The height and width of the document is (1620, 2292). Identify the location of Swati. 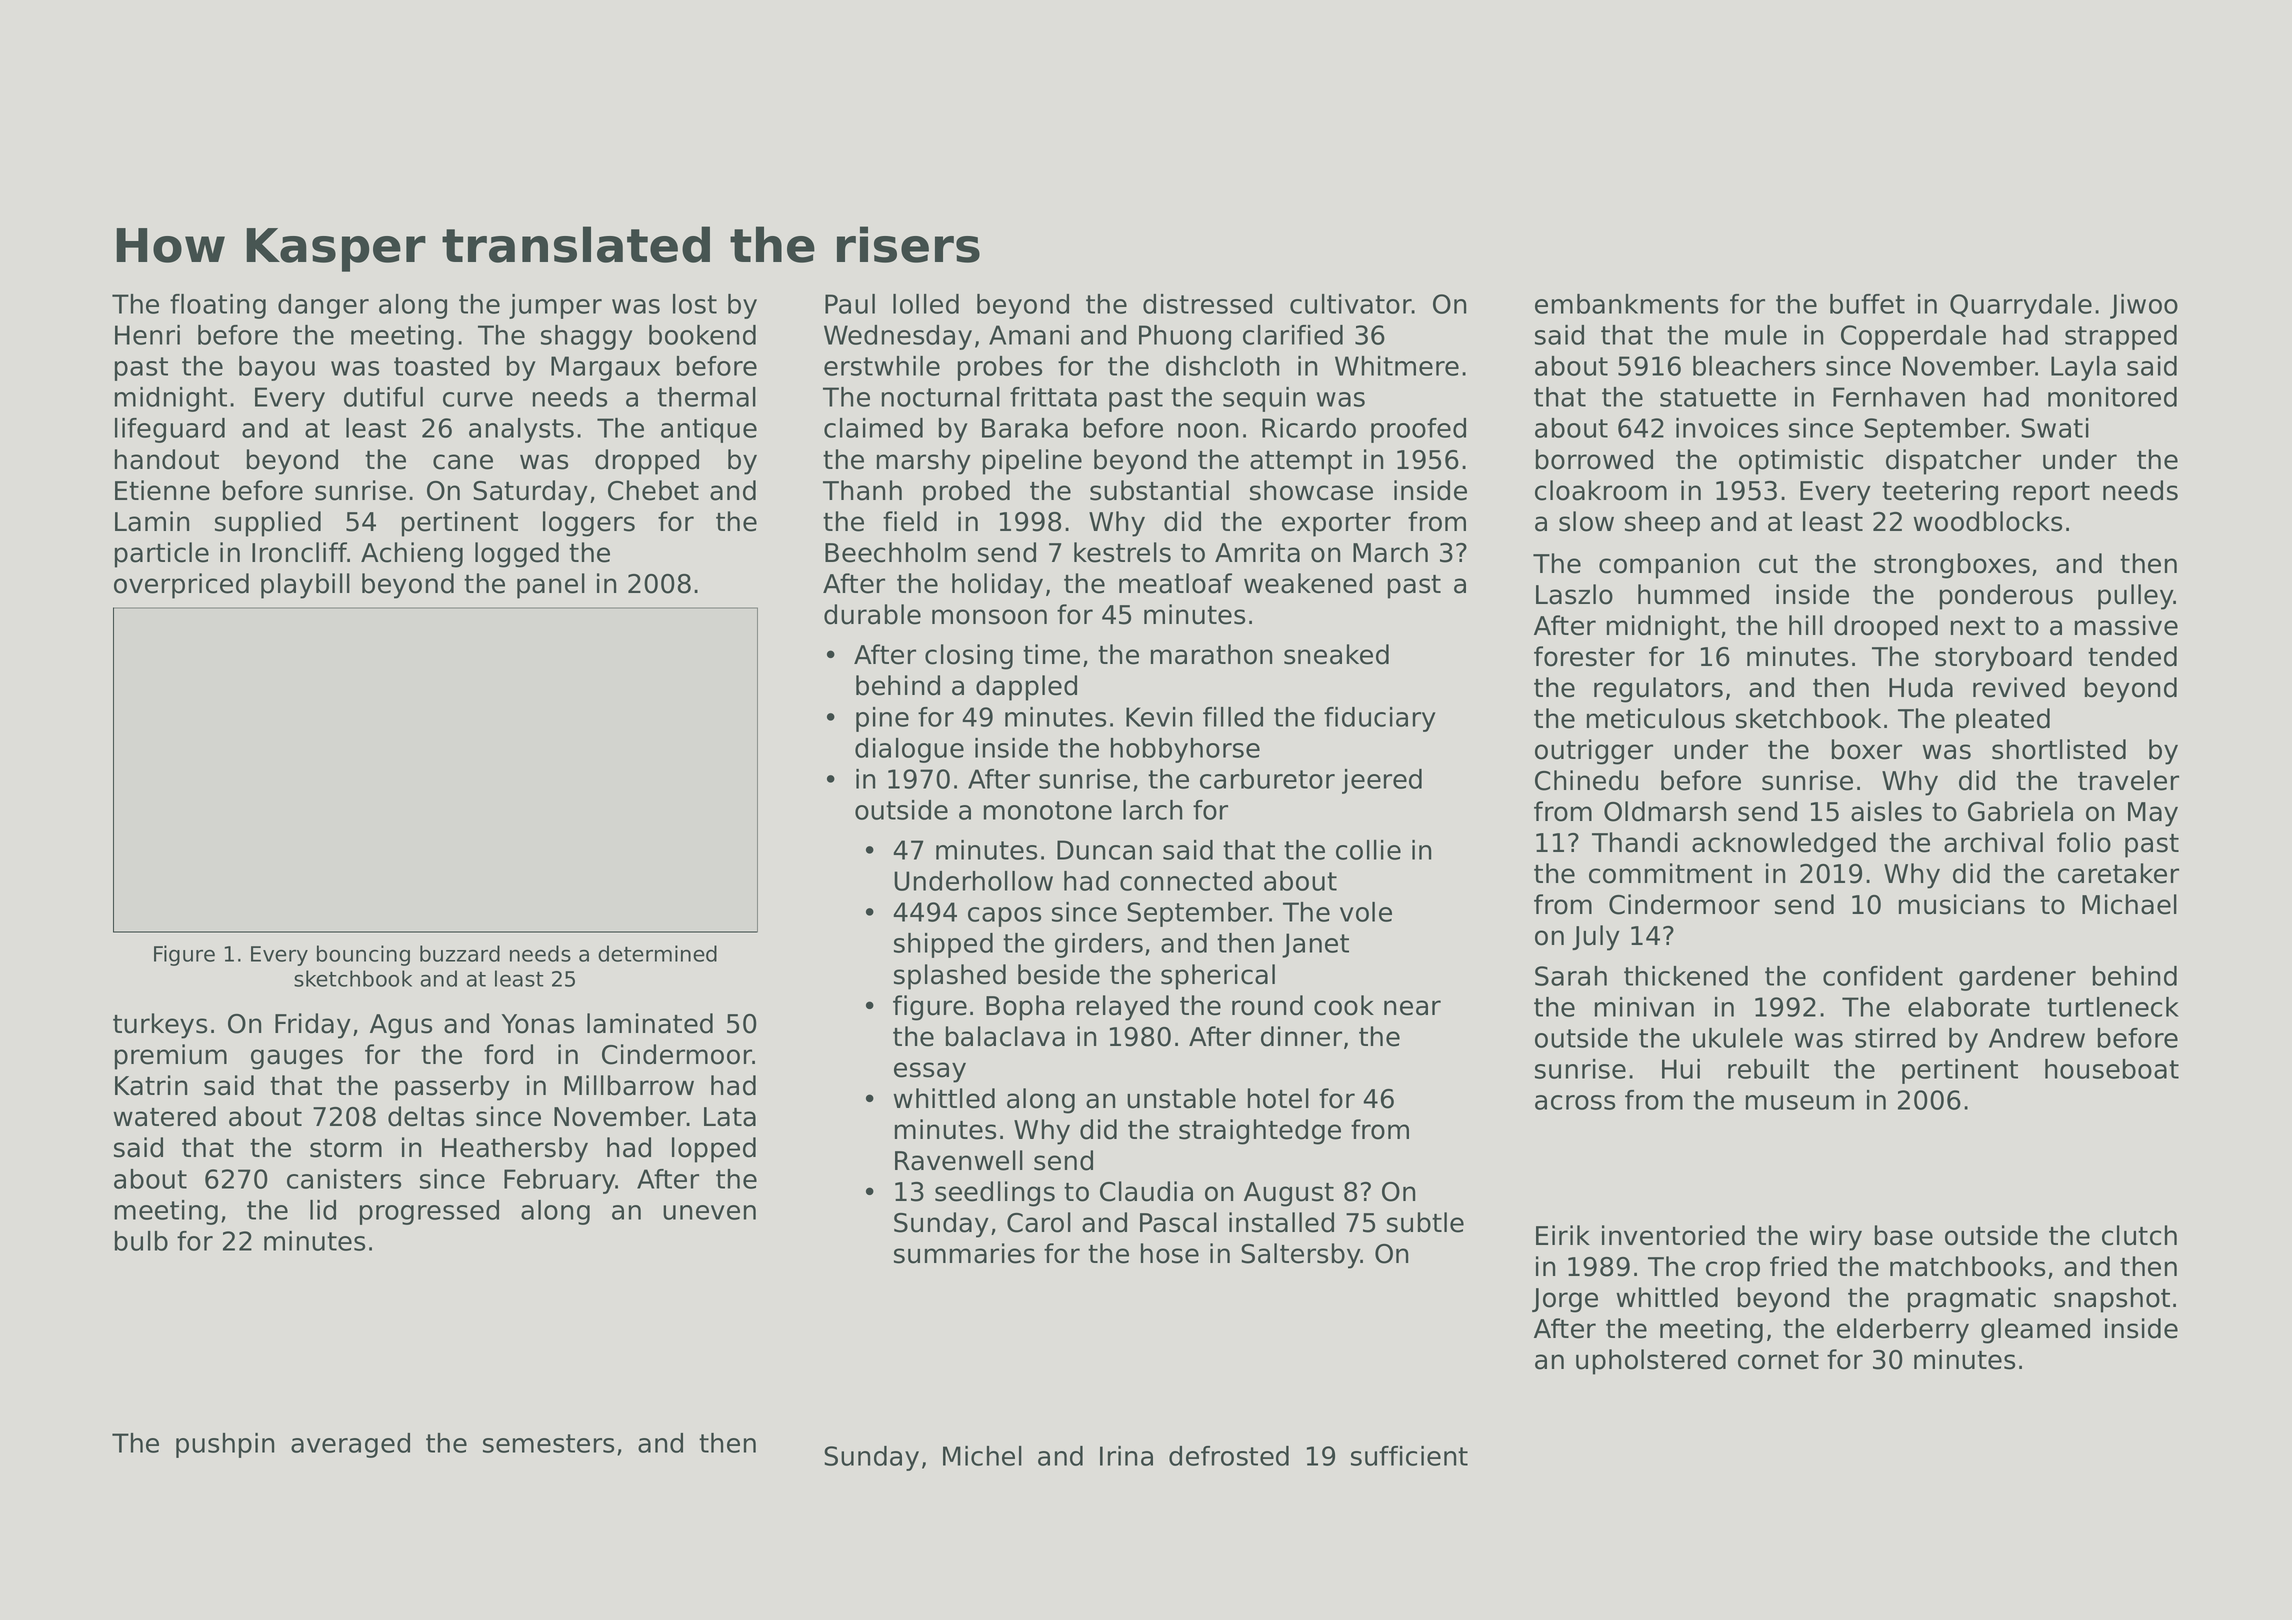
(2055, 428).
